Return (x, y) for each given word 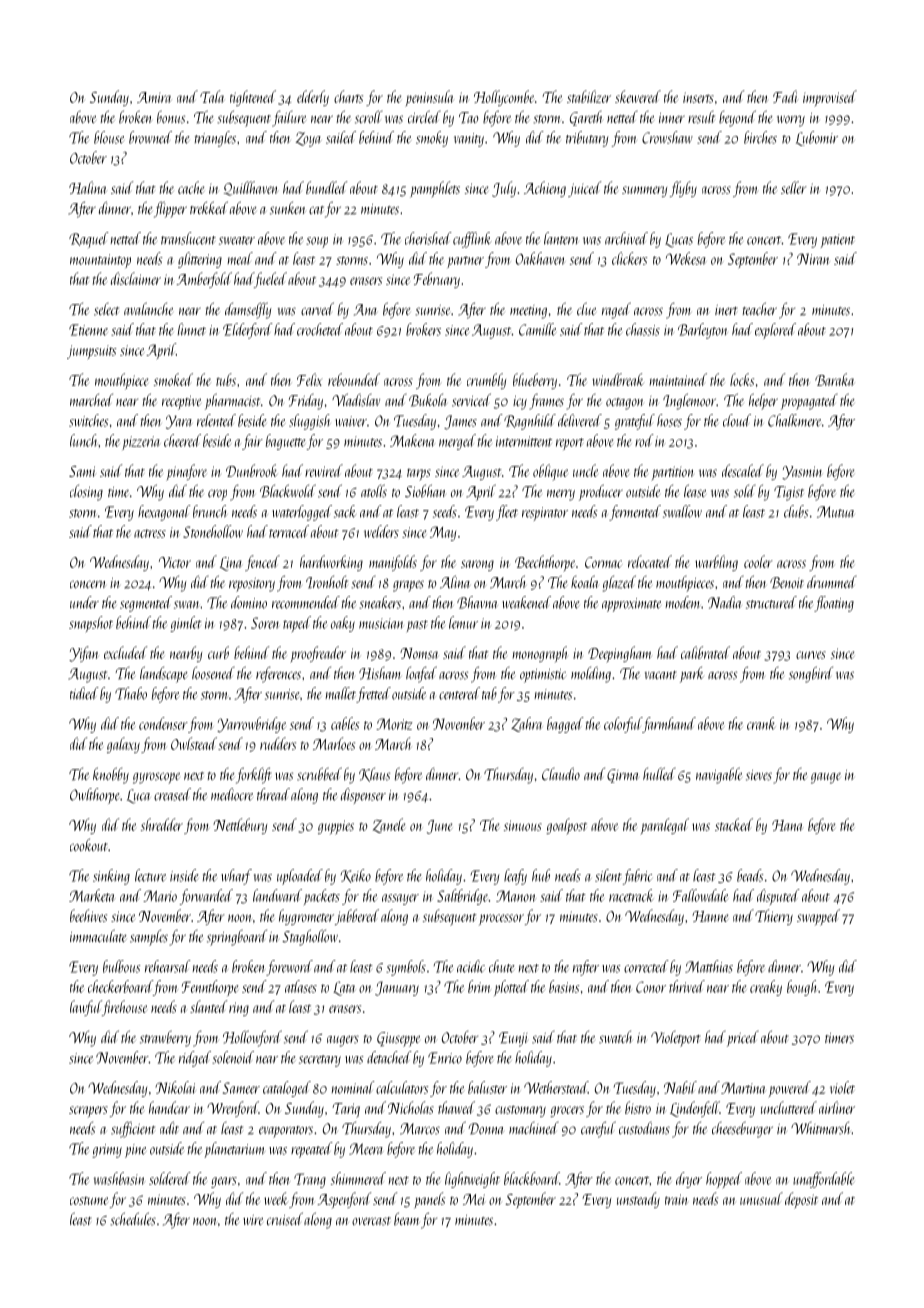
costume (89, 1201)
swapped (818, 917)
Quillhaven (250, 188)
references (278, 674)
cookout (88, 845)
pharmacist (232, 401)
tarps (419, 475)
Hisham (380, 673)
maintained (678, 379)
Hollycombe (504, 98)
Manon (516, 896)
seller (794, 187)
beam (407, 1218)
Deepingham (620, 654)
